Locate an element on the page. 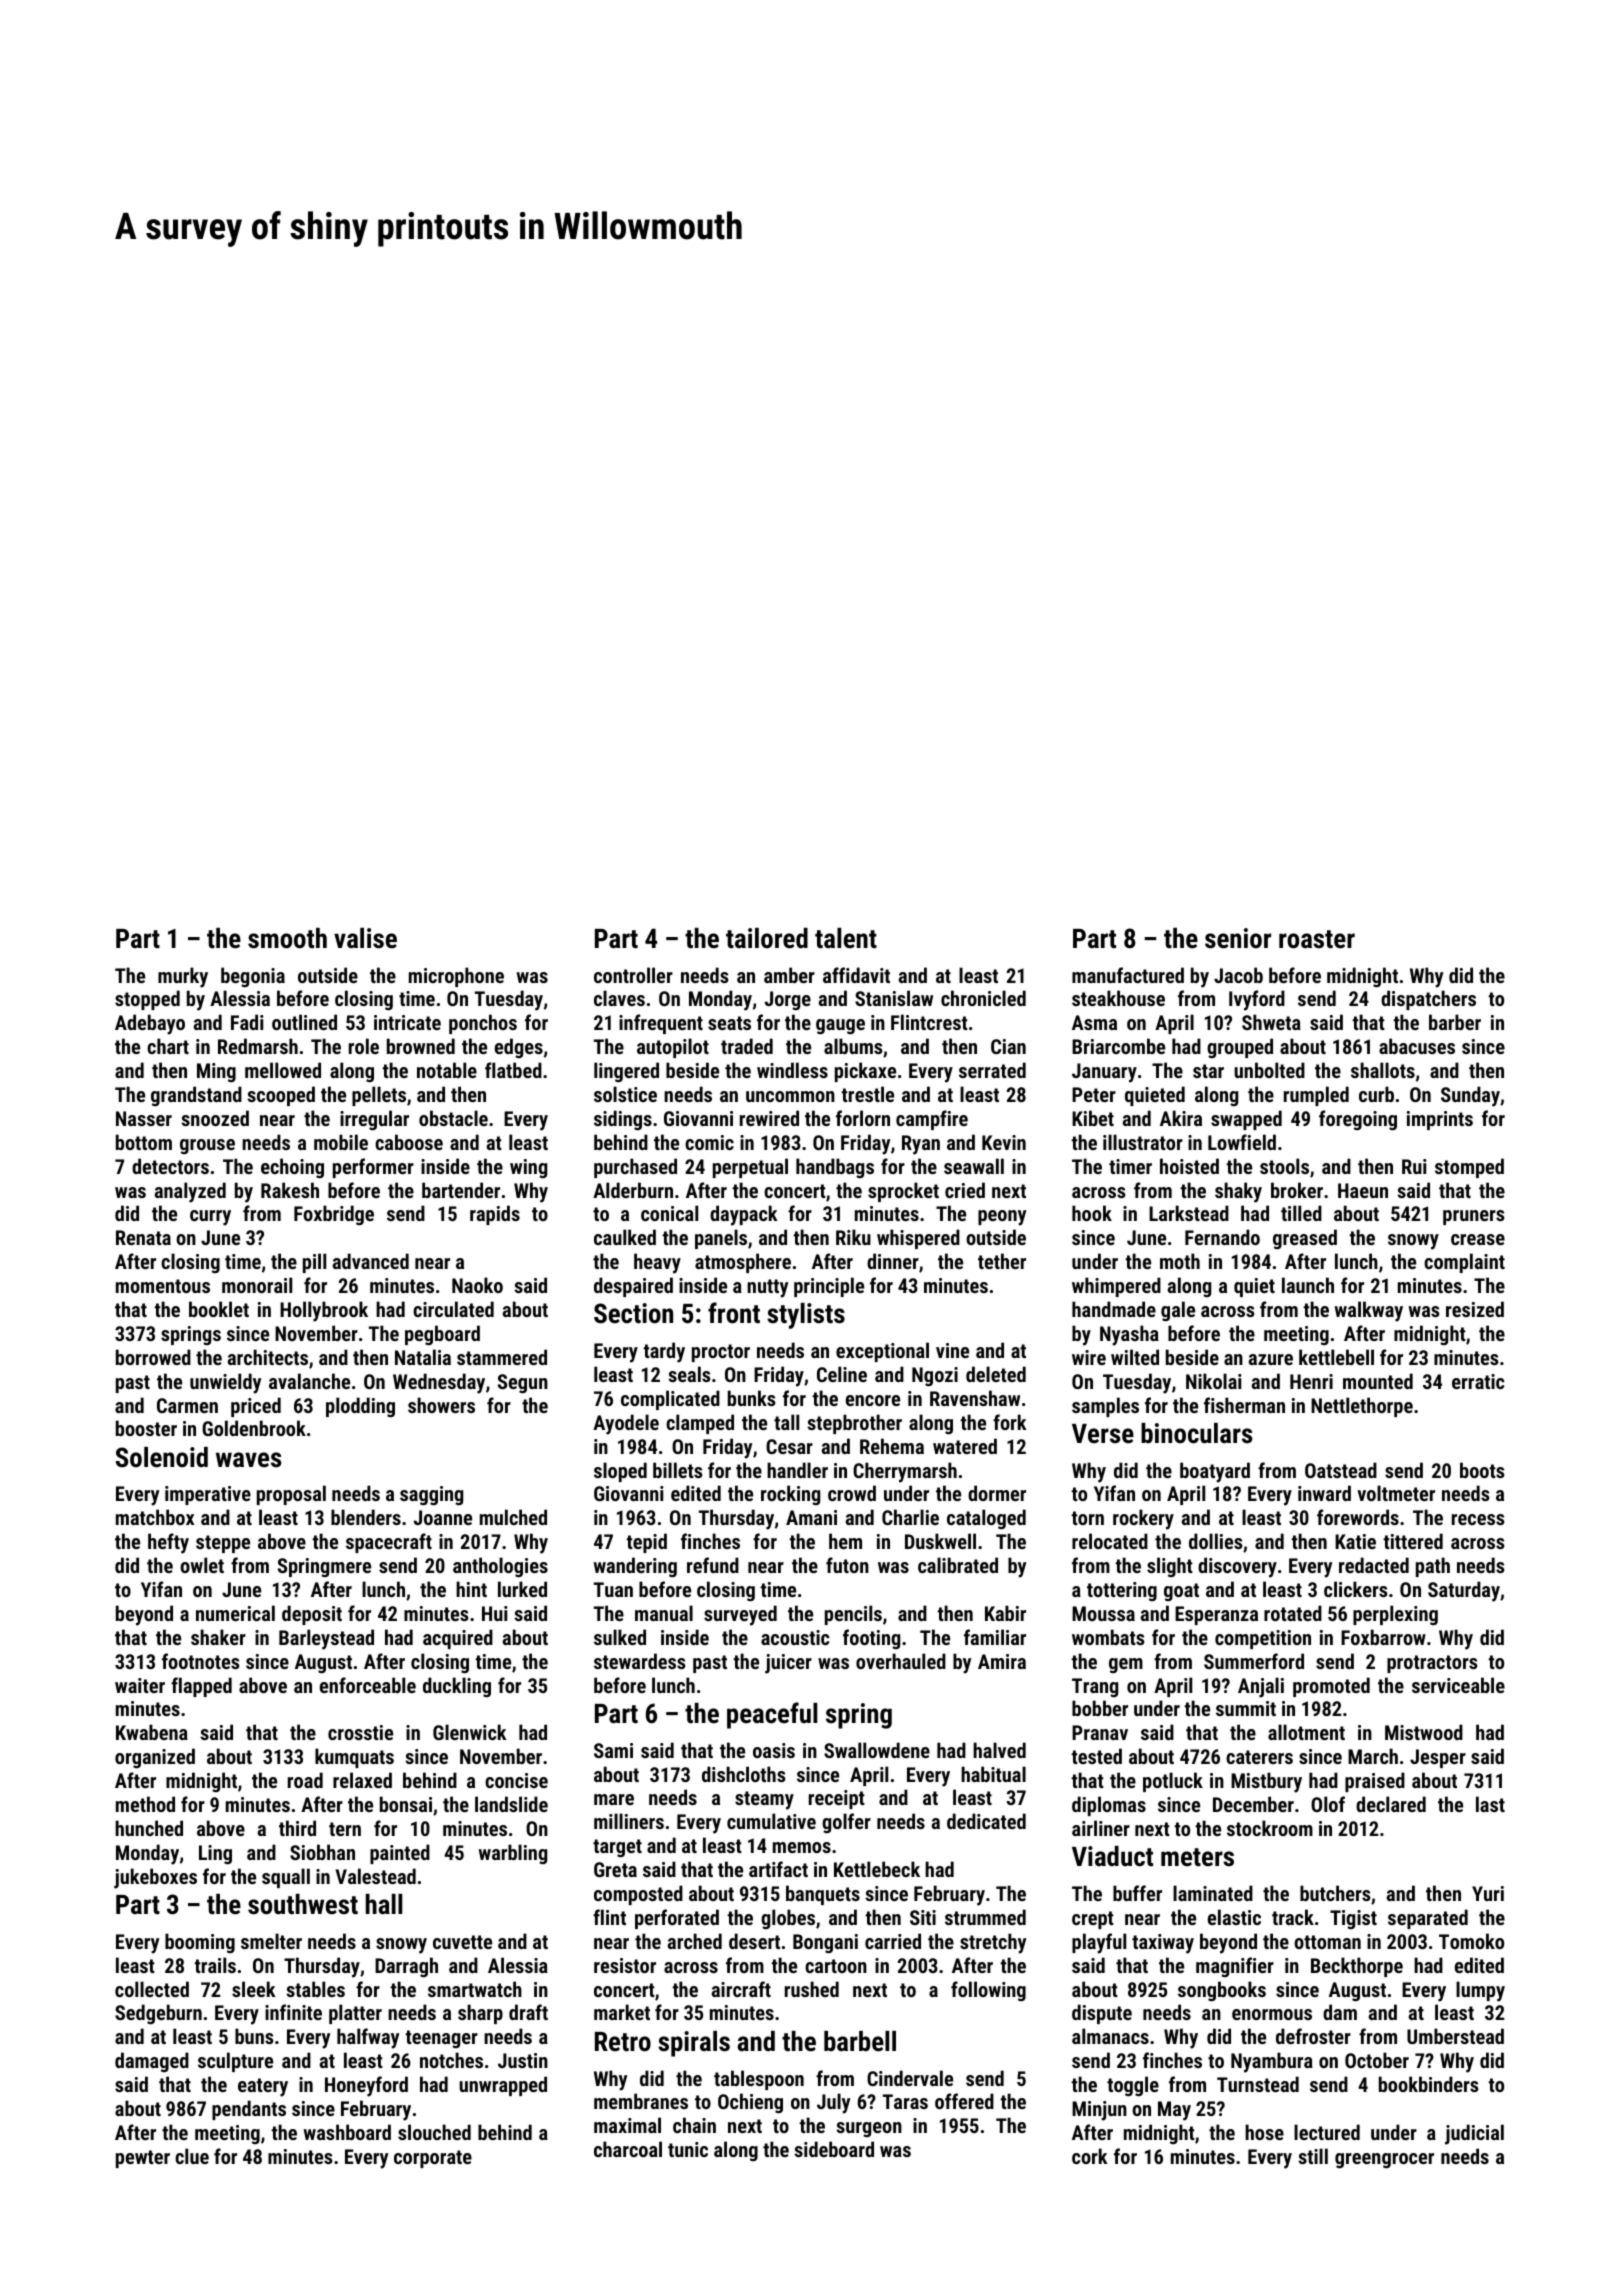 The height and width of the document is (2292, 1620). tether is located at coordinates (1002, 1261).
